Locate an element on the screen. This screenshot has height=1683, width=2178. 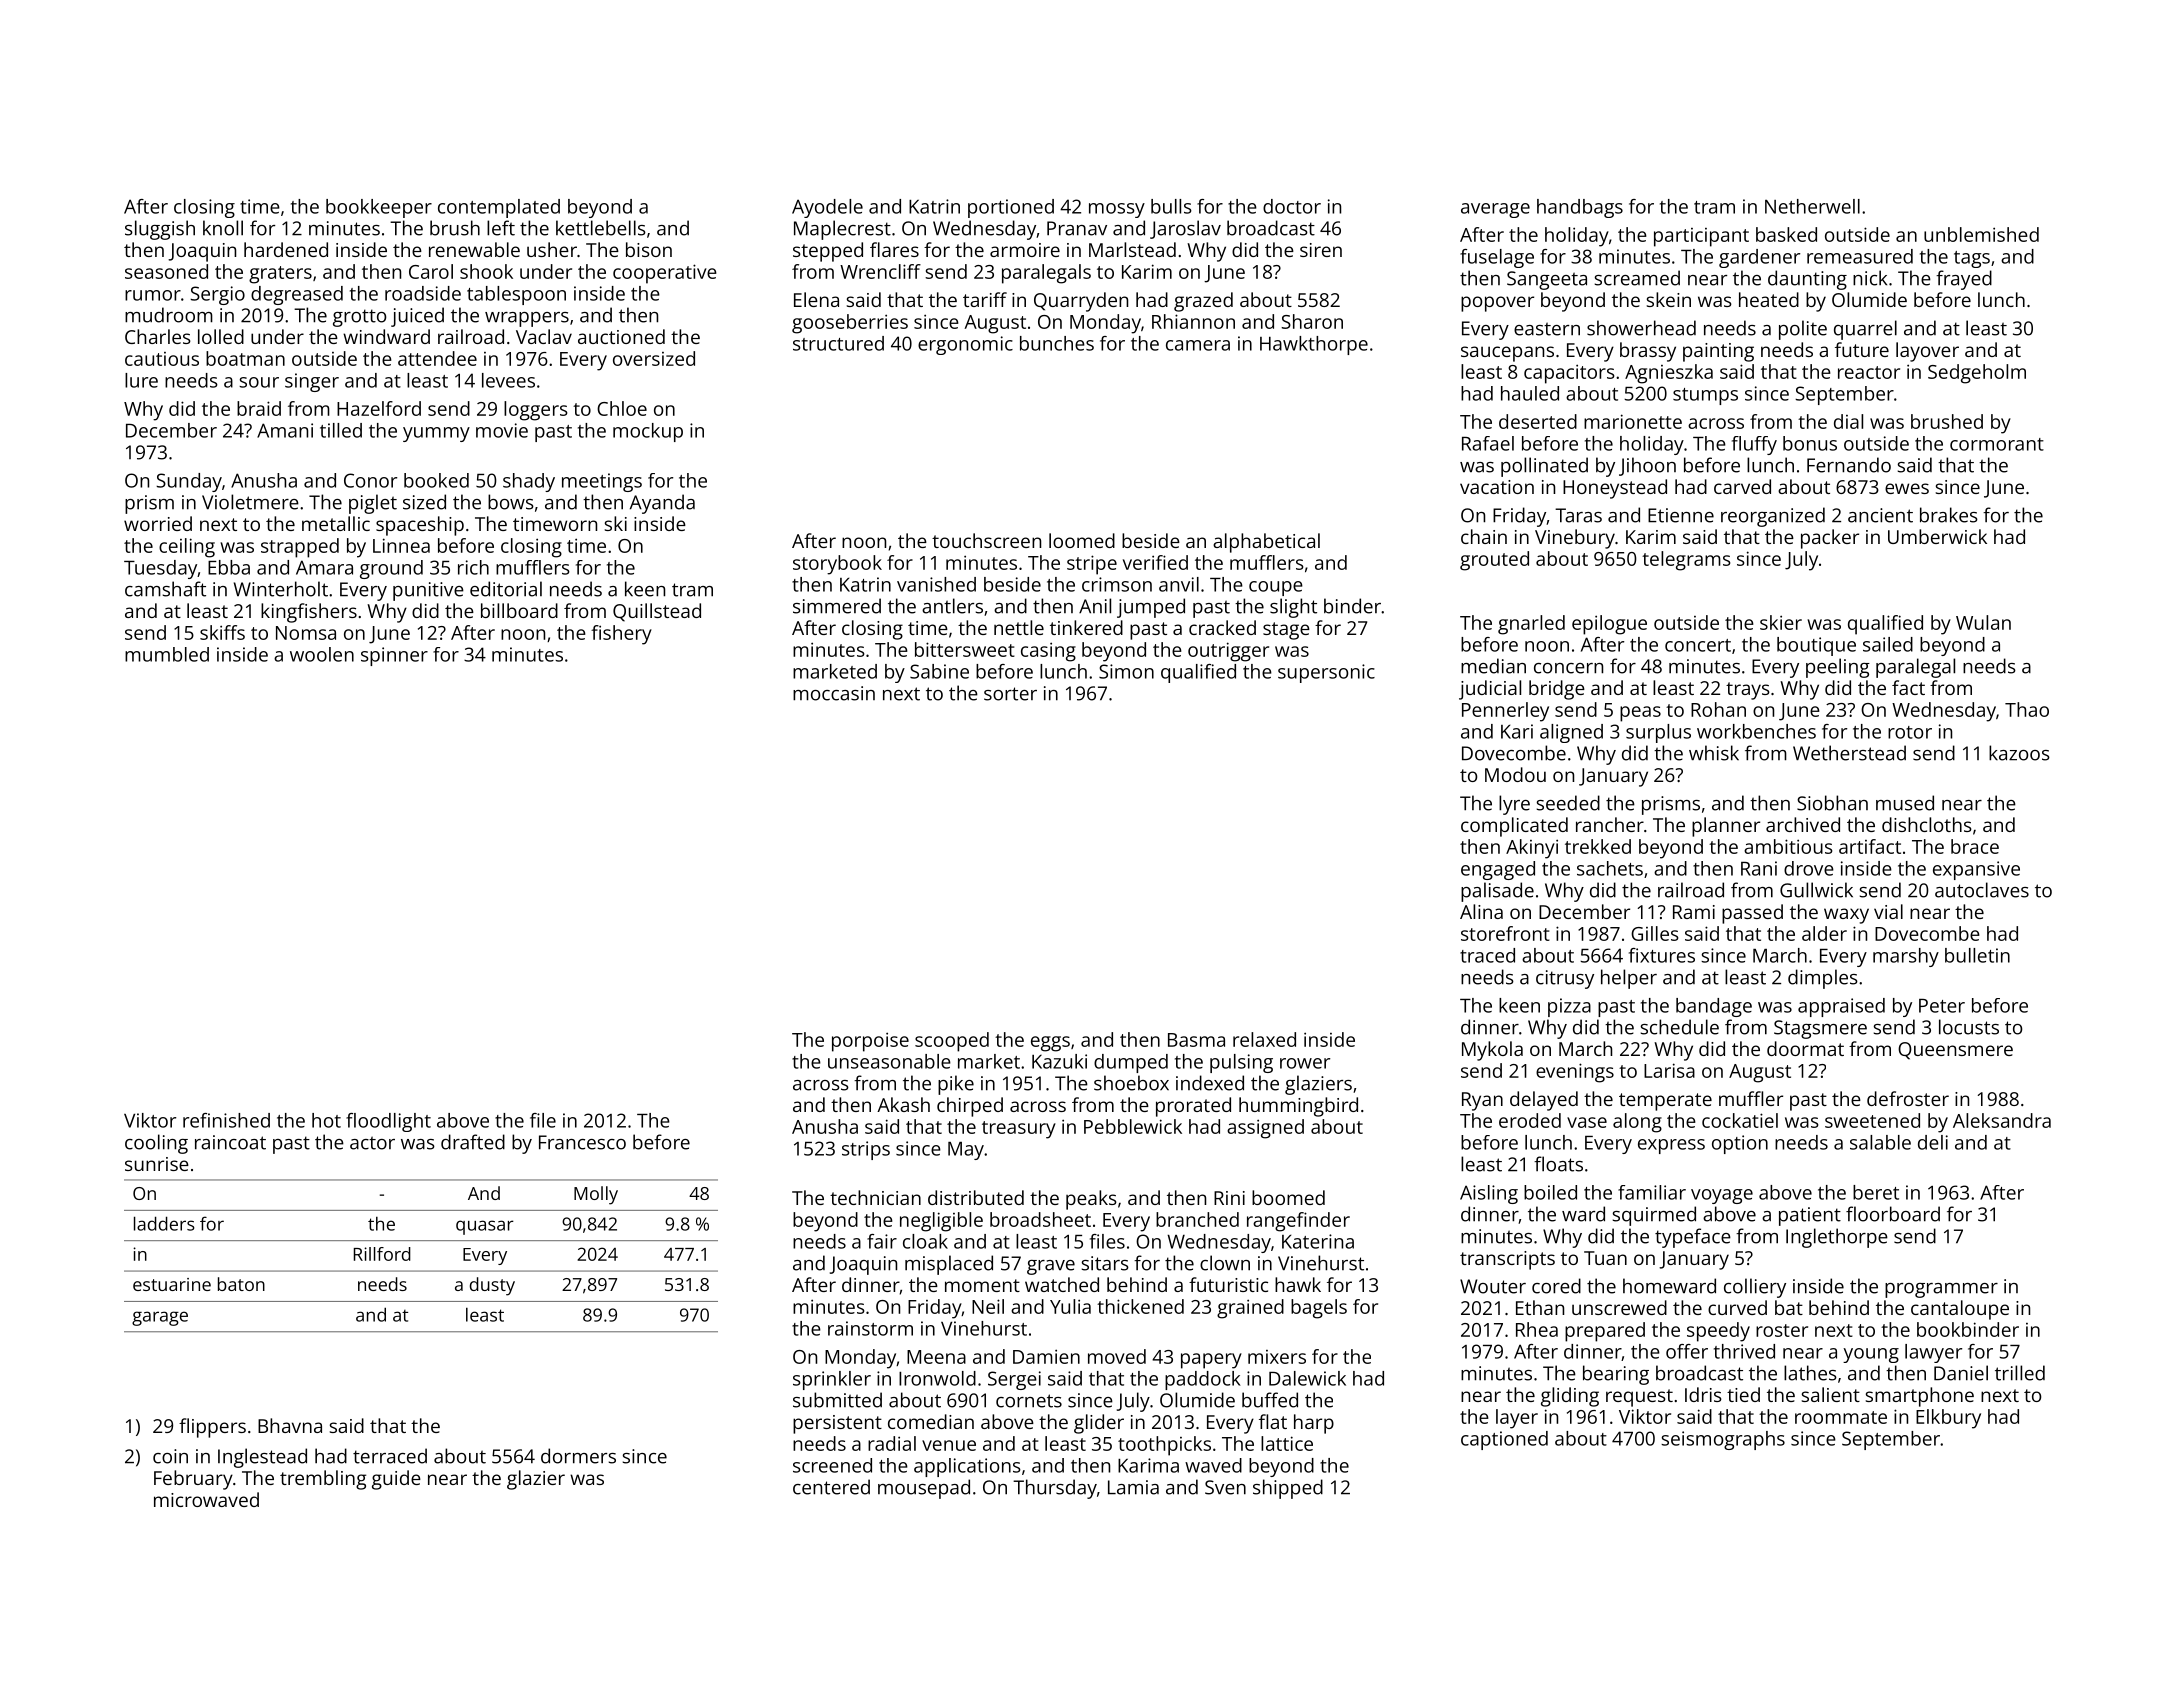
seismographs is located at coordinates (1723, 1440).
